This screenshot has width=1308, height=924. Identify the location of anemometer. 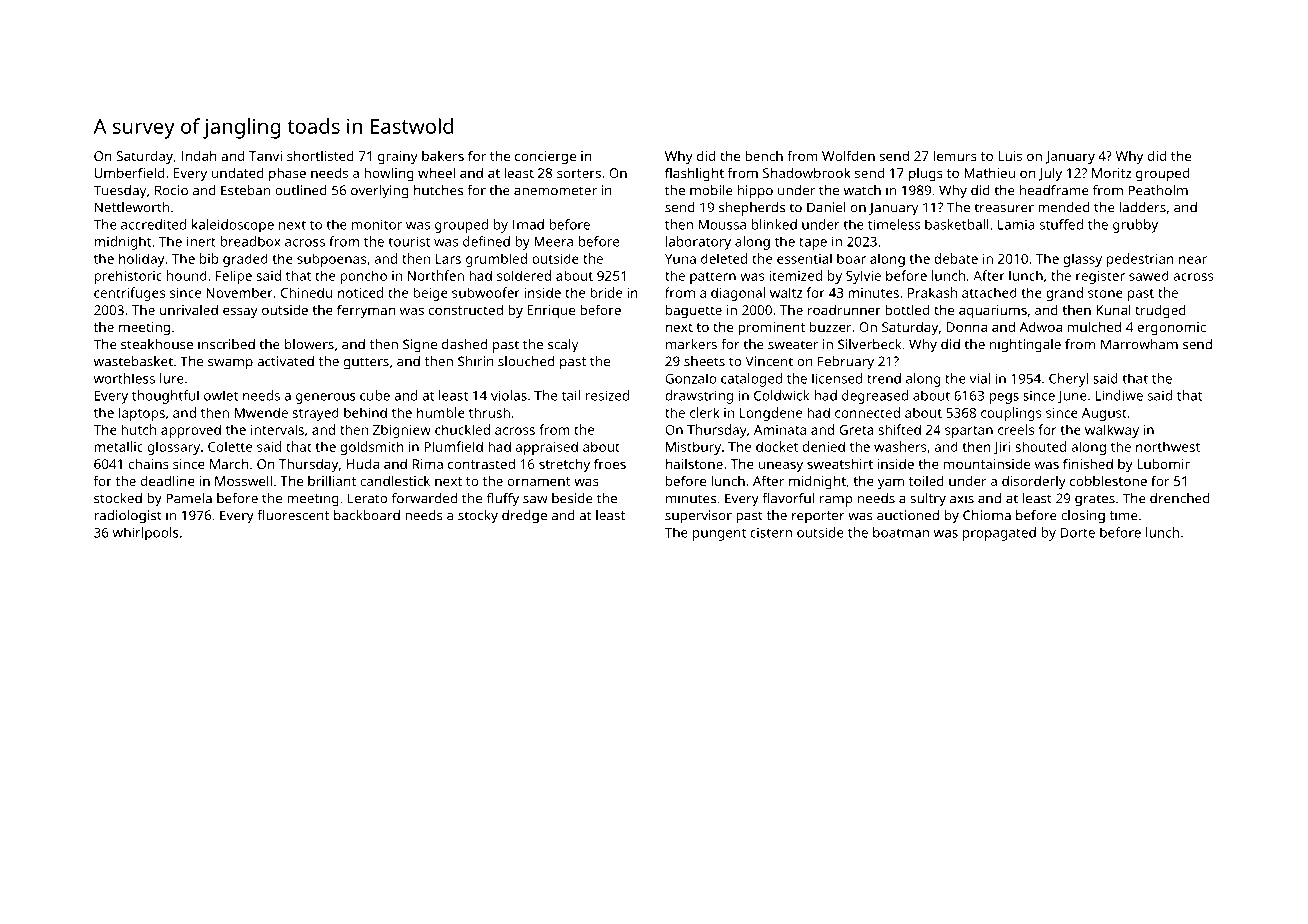
(555, 191).
